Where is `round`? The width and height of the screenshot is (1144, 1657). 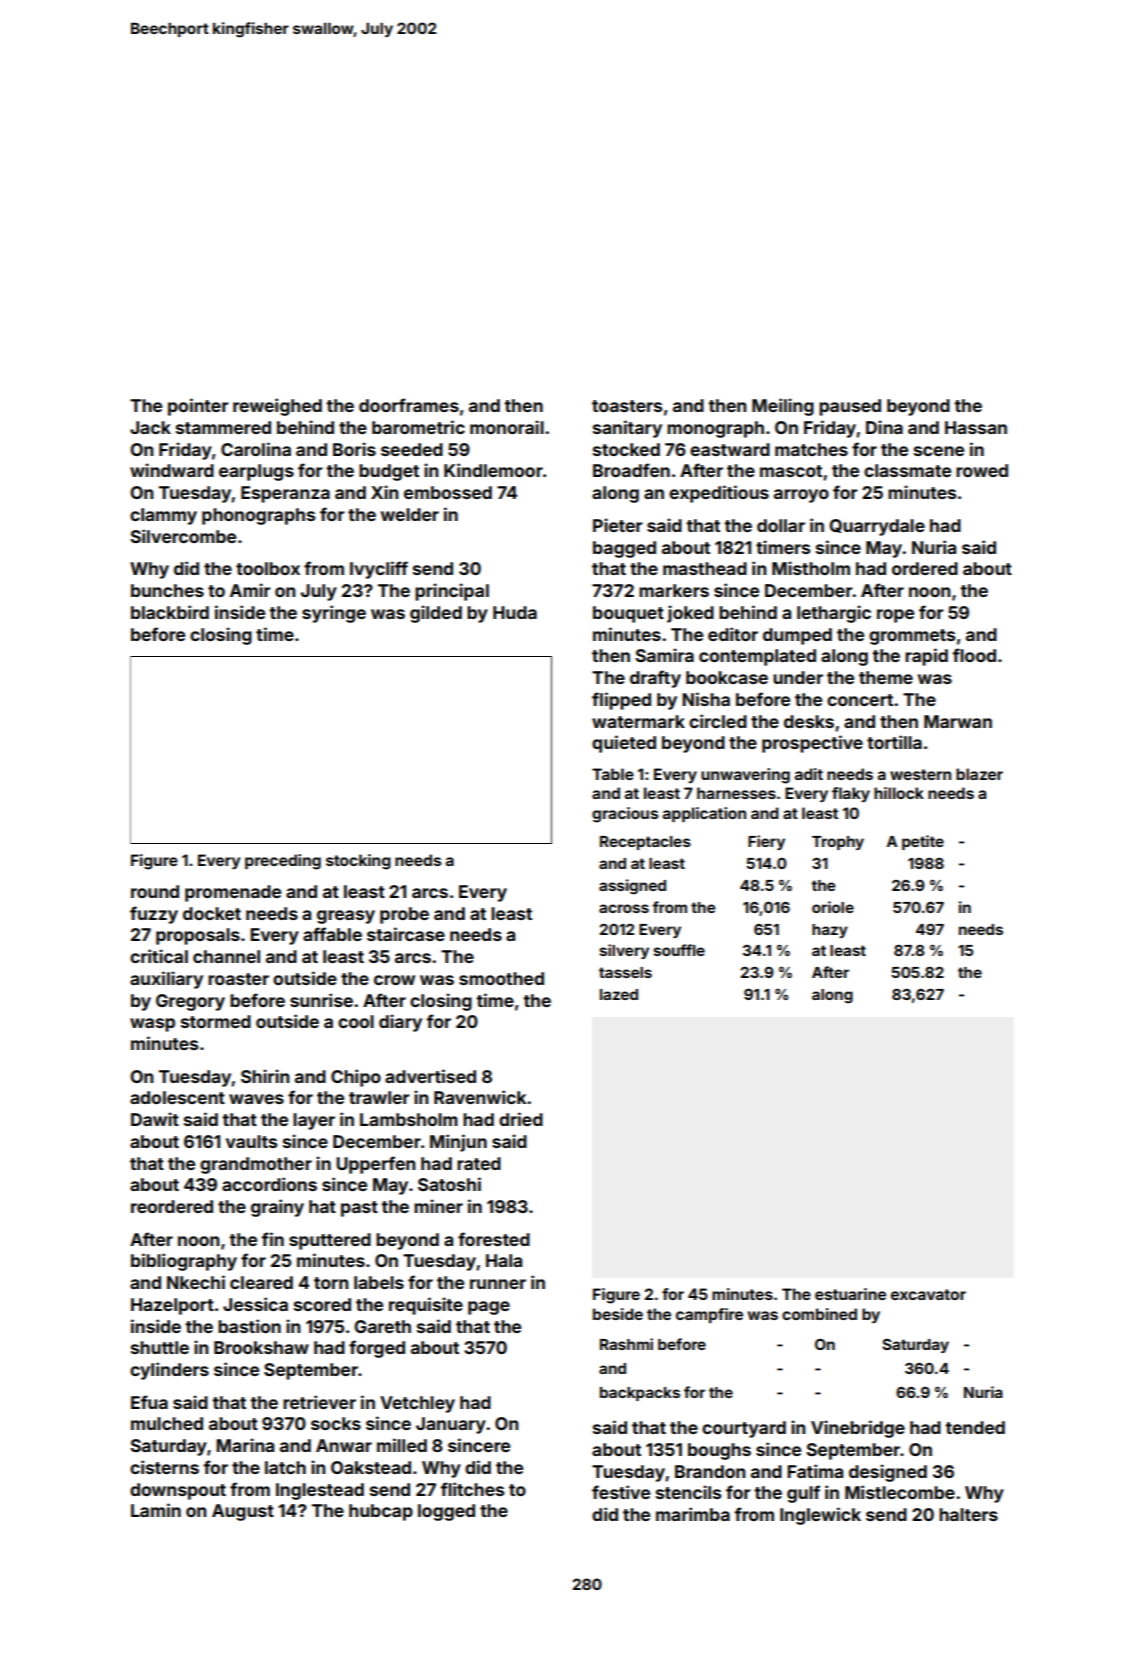 round is located at coordinates (155, 891).
